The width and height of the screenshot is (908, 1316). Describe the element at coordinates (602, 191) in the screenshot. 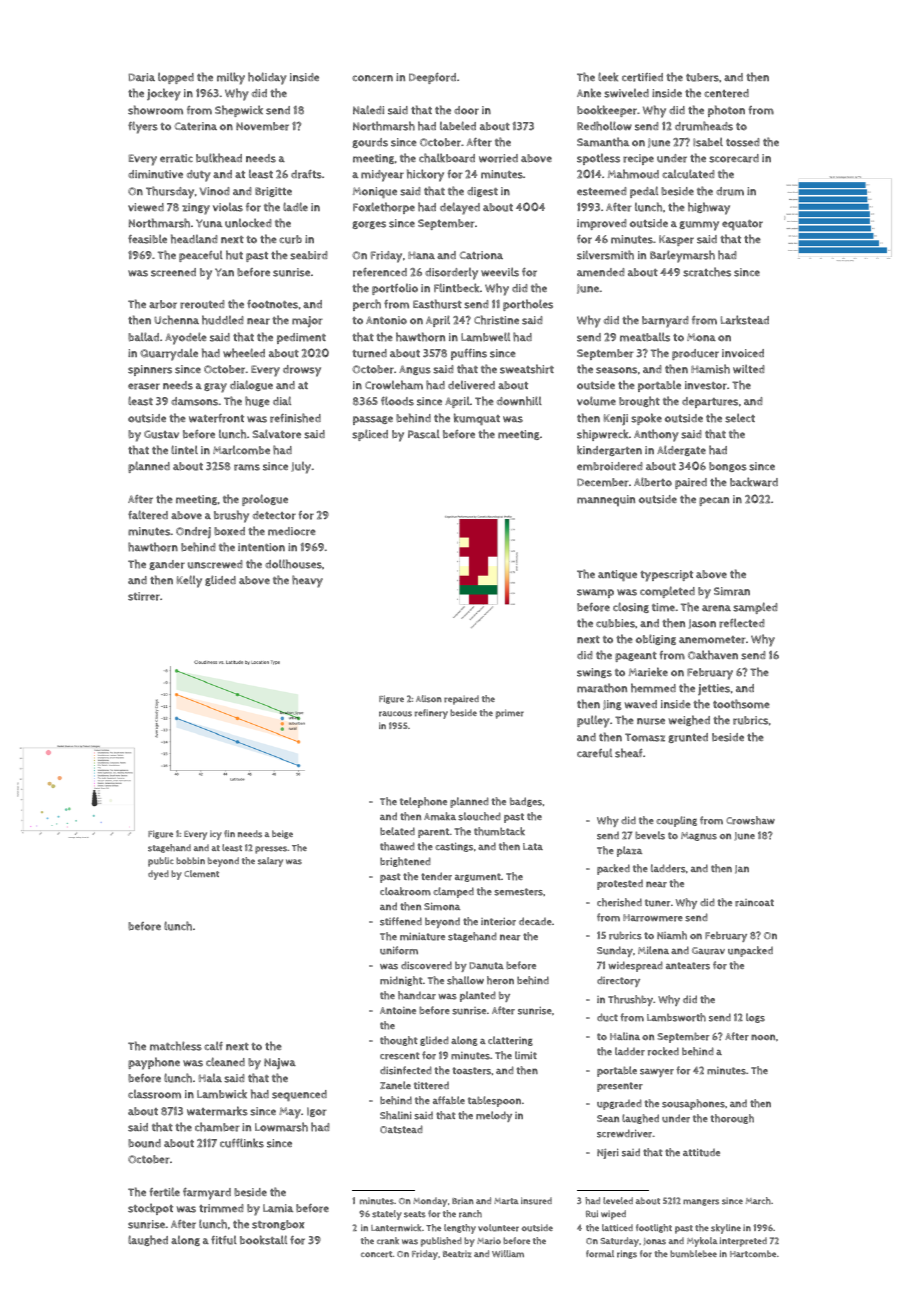

I see `esteemed` at that location.
